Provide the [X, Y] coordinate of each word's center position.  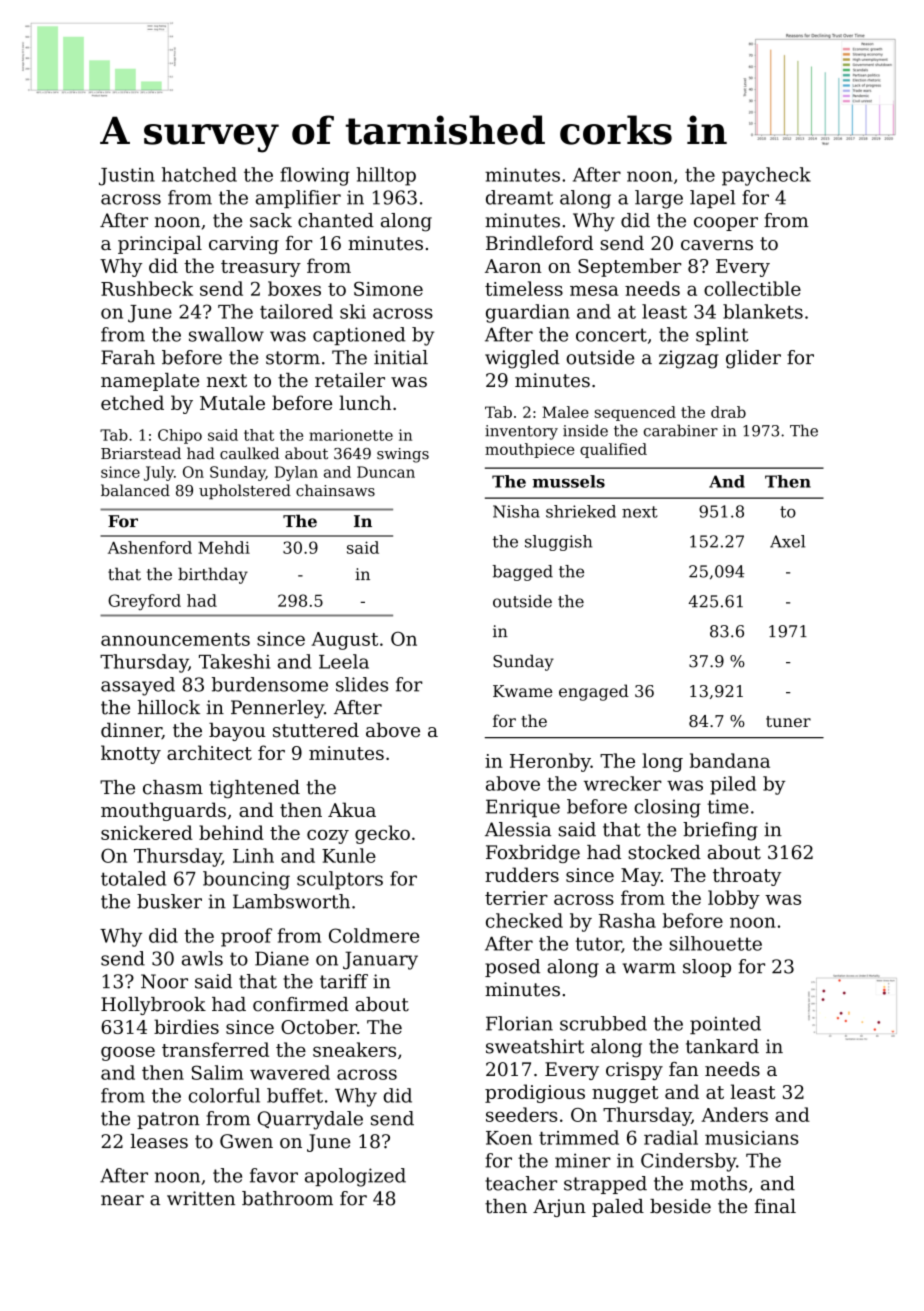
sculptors [340, 880]
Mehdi [224, 547]
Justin [127, 177]
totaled [133, 878]
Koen [509, 1138]
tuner [788, 721]
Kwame [522, 691]
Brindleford [539, 243]
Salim [217, 1072]
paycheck [766, 176]
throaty [747, 876]
